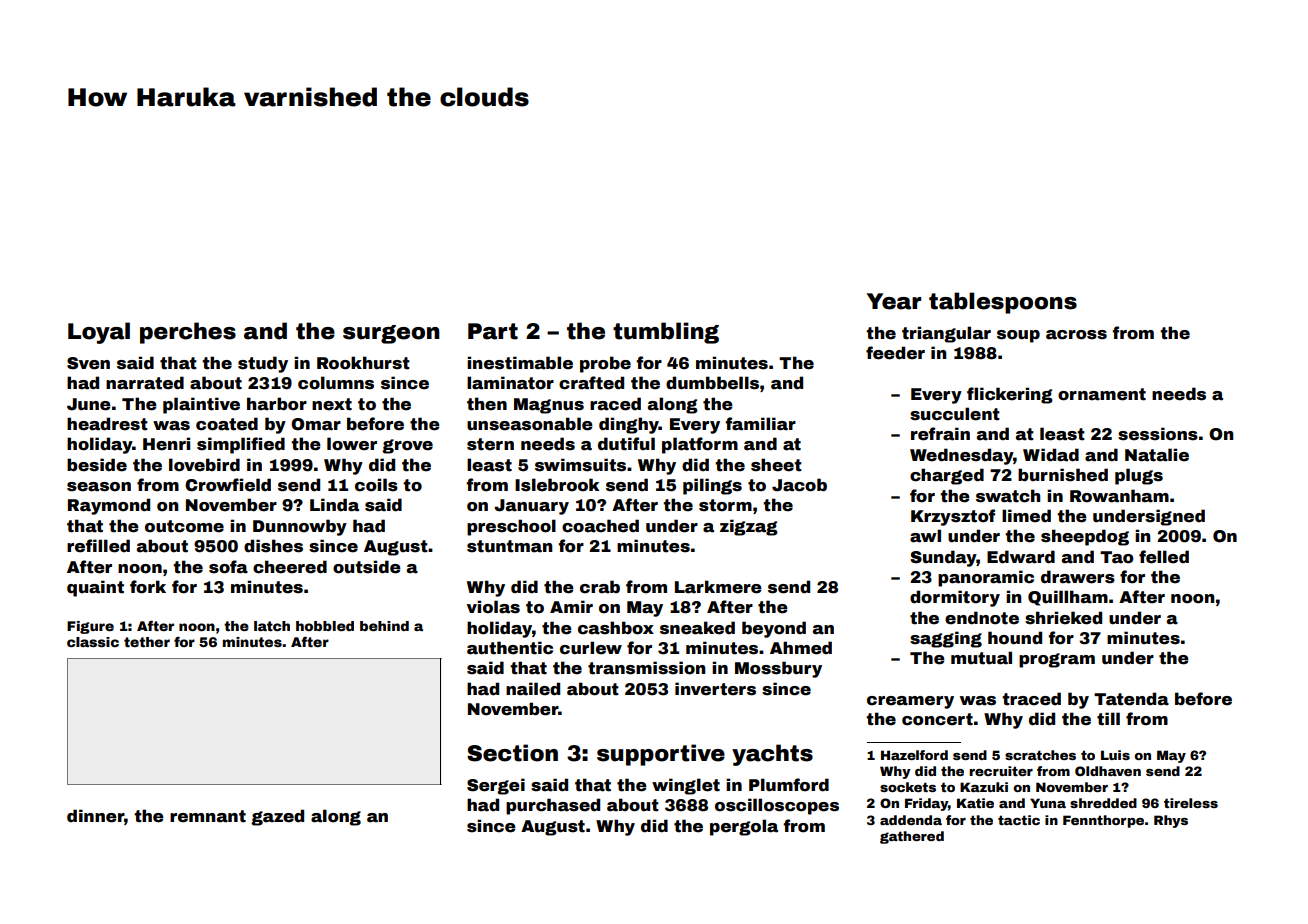  Describe the element at coordinates (1068, 598) in the screenshot. I see `Quillham` at that location.
